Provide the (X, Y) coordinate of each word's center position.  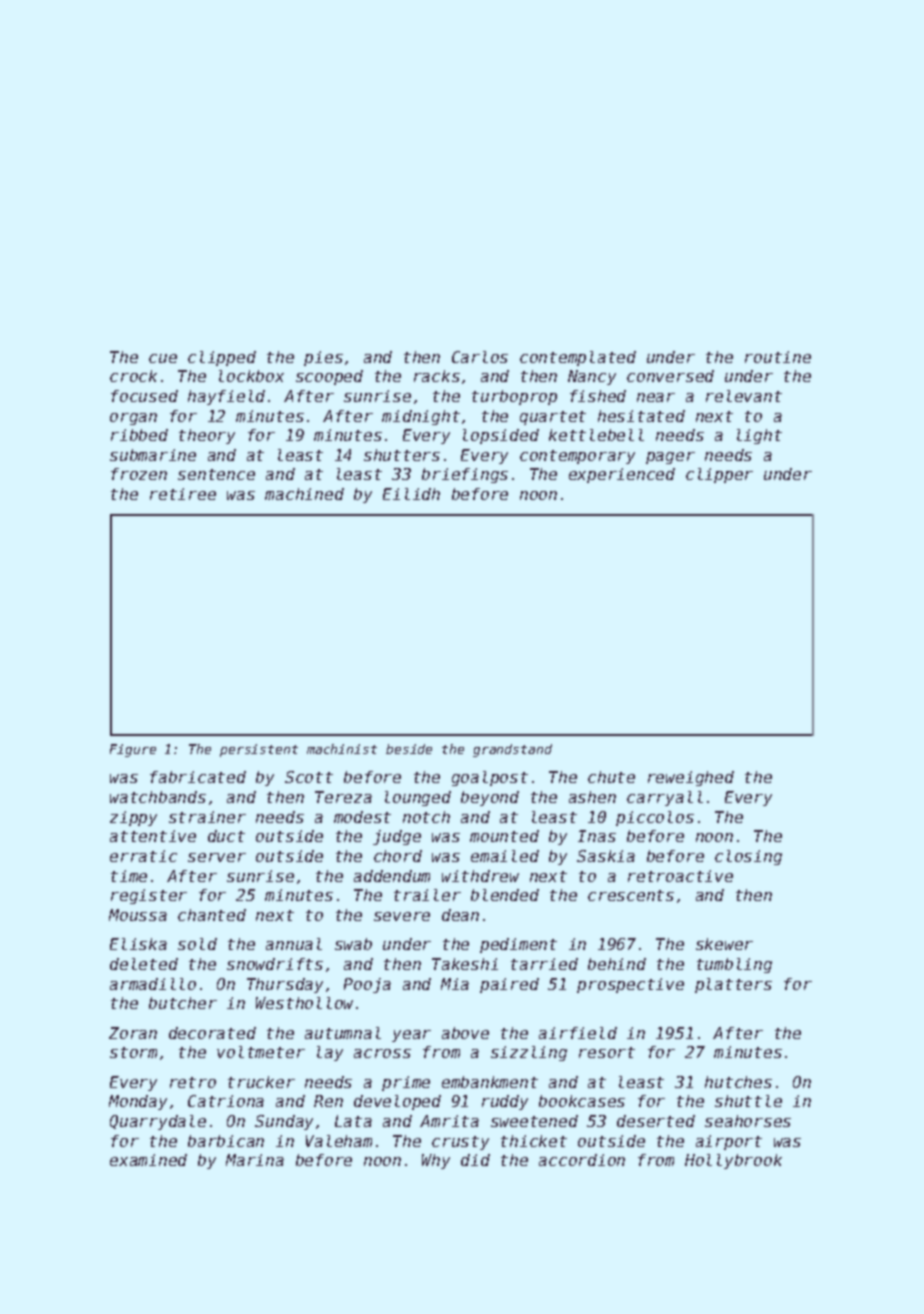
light (759, 436)
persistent (259, 750)
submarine (153, 455)
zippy (133, 818)
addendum (392, 876)
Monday (138, 1102)
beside (409, 749)
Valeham (339, 1141)
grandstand (512, 750)
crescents (631, 895)
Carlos (480, 357)
